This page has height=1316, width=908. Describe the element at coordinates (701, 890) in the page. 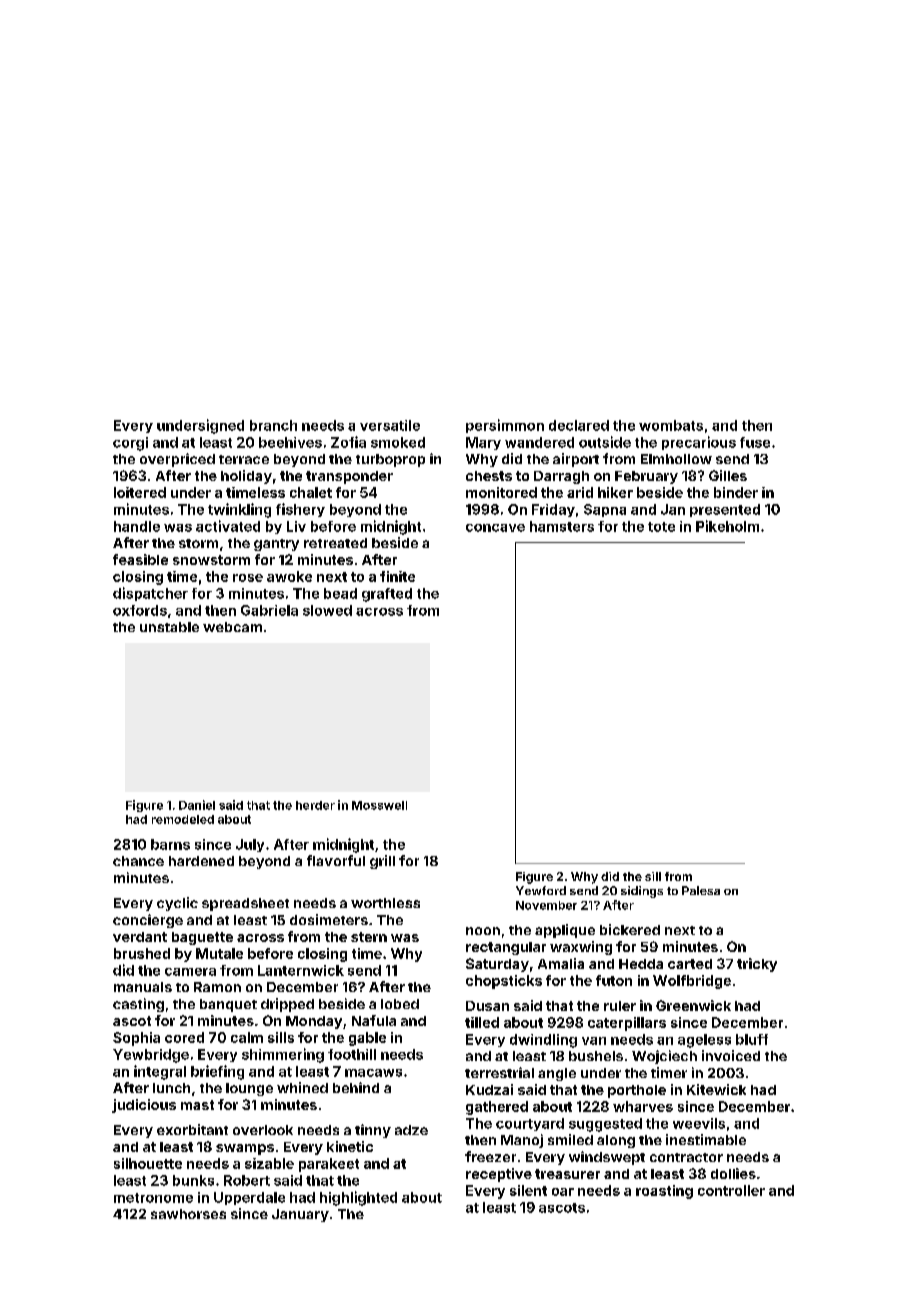

I see `Palesa` at that location.
